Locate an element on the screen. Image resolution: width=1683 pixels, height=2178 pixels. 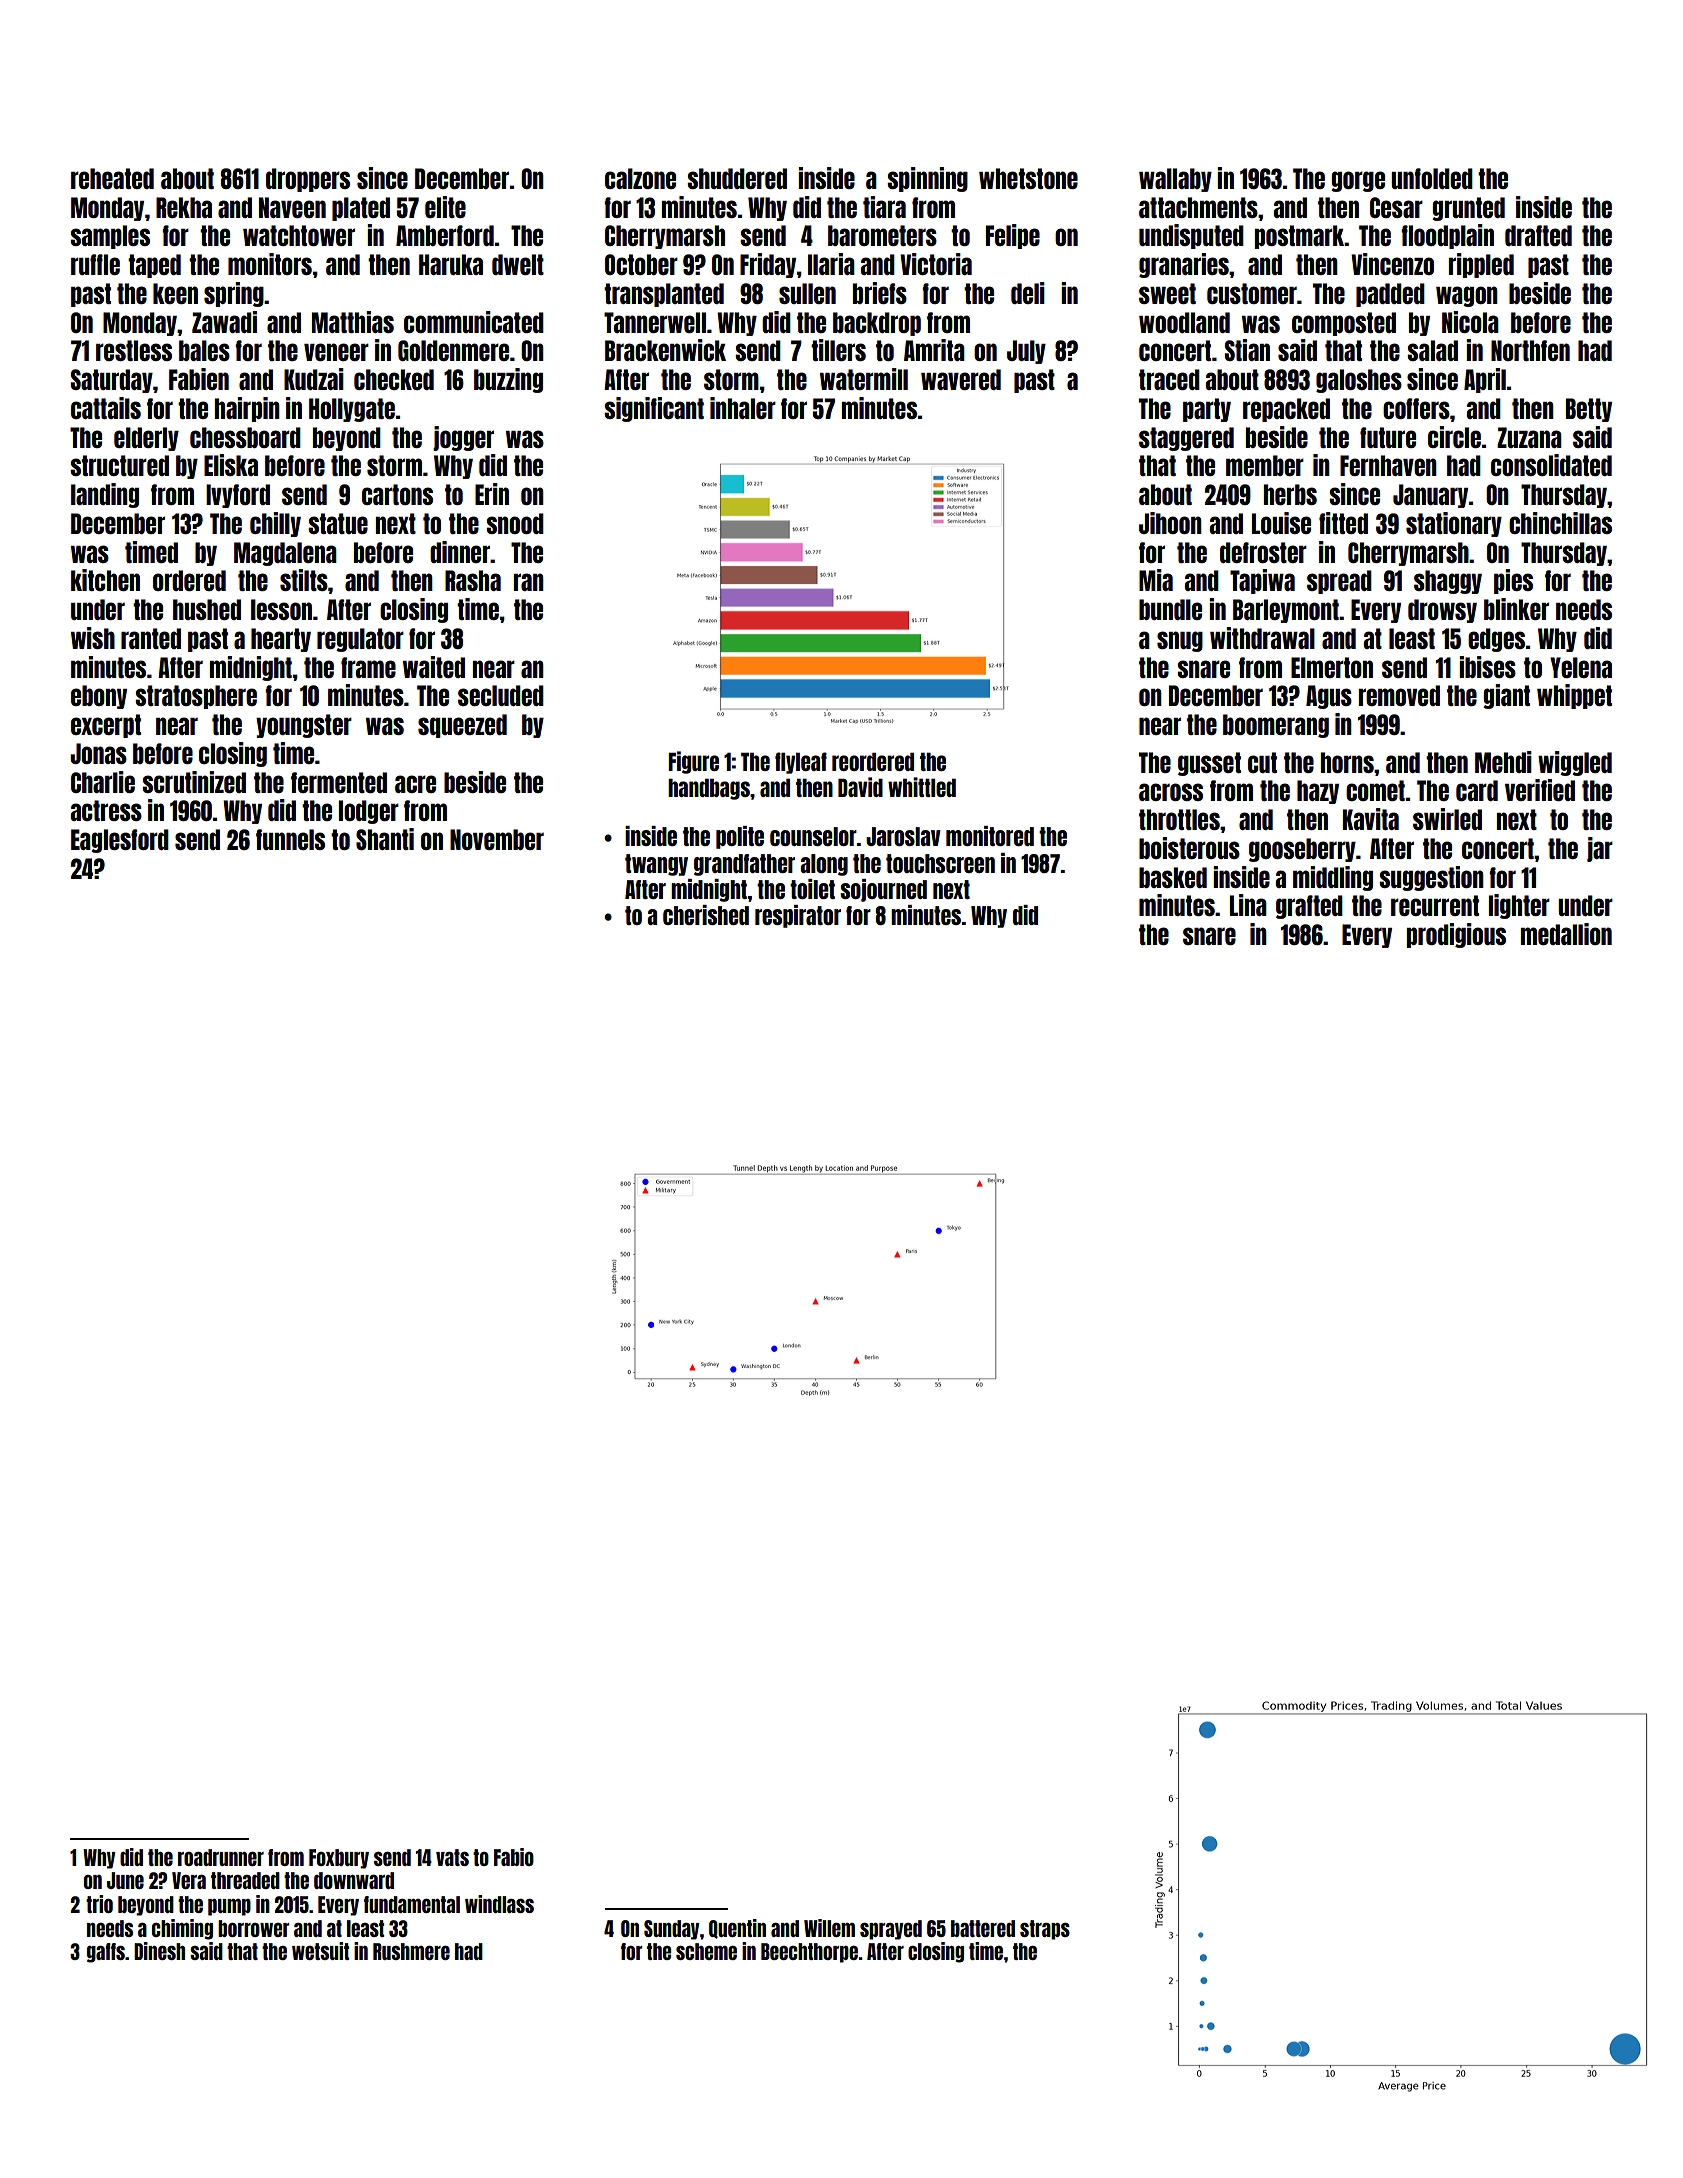
whittled is located at coordinates (922, 787).
